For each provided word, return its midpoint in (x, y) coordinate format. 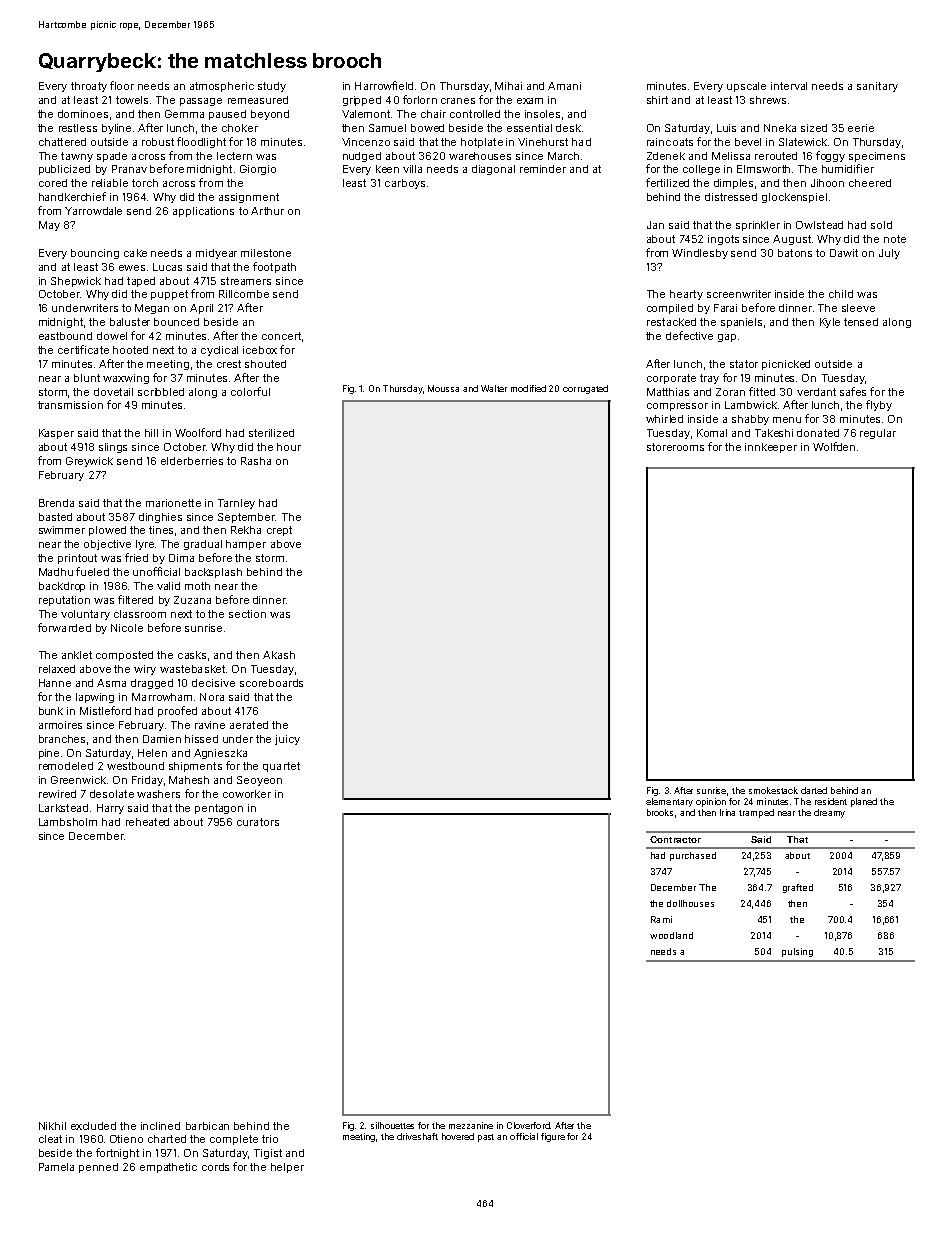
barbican (207, 1126)
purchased (693, 856)
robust (158, 142)
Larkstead (63, 808)
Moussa (443, 388)
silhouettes (392, 1125)
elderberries (192, 461)
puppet (169, 295)
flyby (879, 405)
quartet (281, 767)
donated (818, 433)
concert (281, 336)
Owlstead (819, 225)
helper (287, 1168)
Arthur (267, 211)
